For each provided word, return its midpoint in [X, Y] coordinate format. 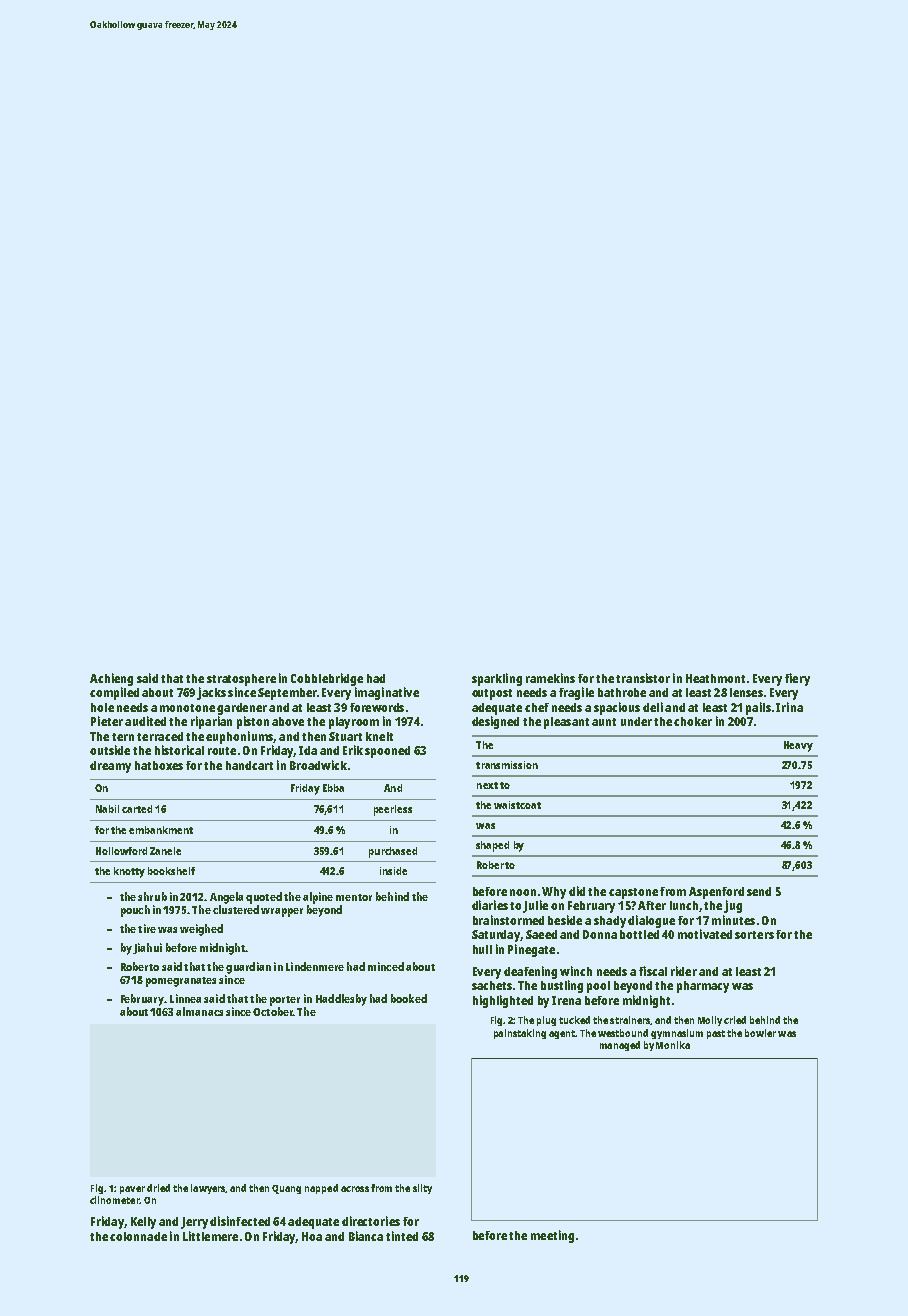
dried [158, 1188]
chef [537, 707]
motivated [705, 934]
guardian [248, 968]
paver [132, 1190]
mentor [354, 897]
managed [620, 1046]
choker [693, 721]
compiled [114, 693]
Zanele [165, 851]
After [652, 905]
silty [422, 1189]
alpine [318, 898]
